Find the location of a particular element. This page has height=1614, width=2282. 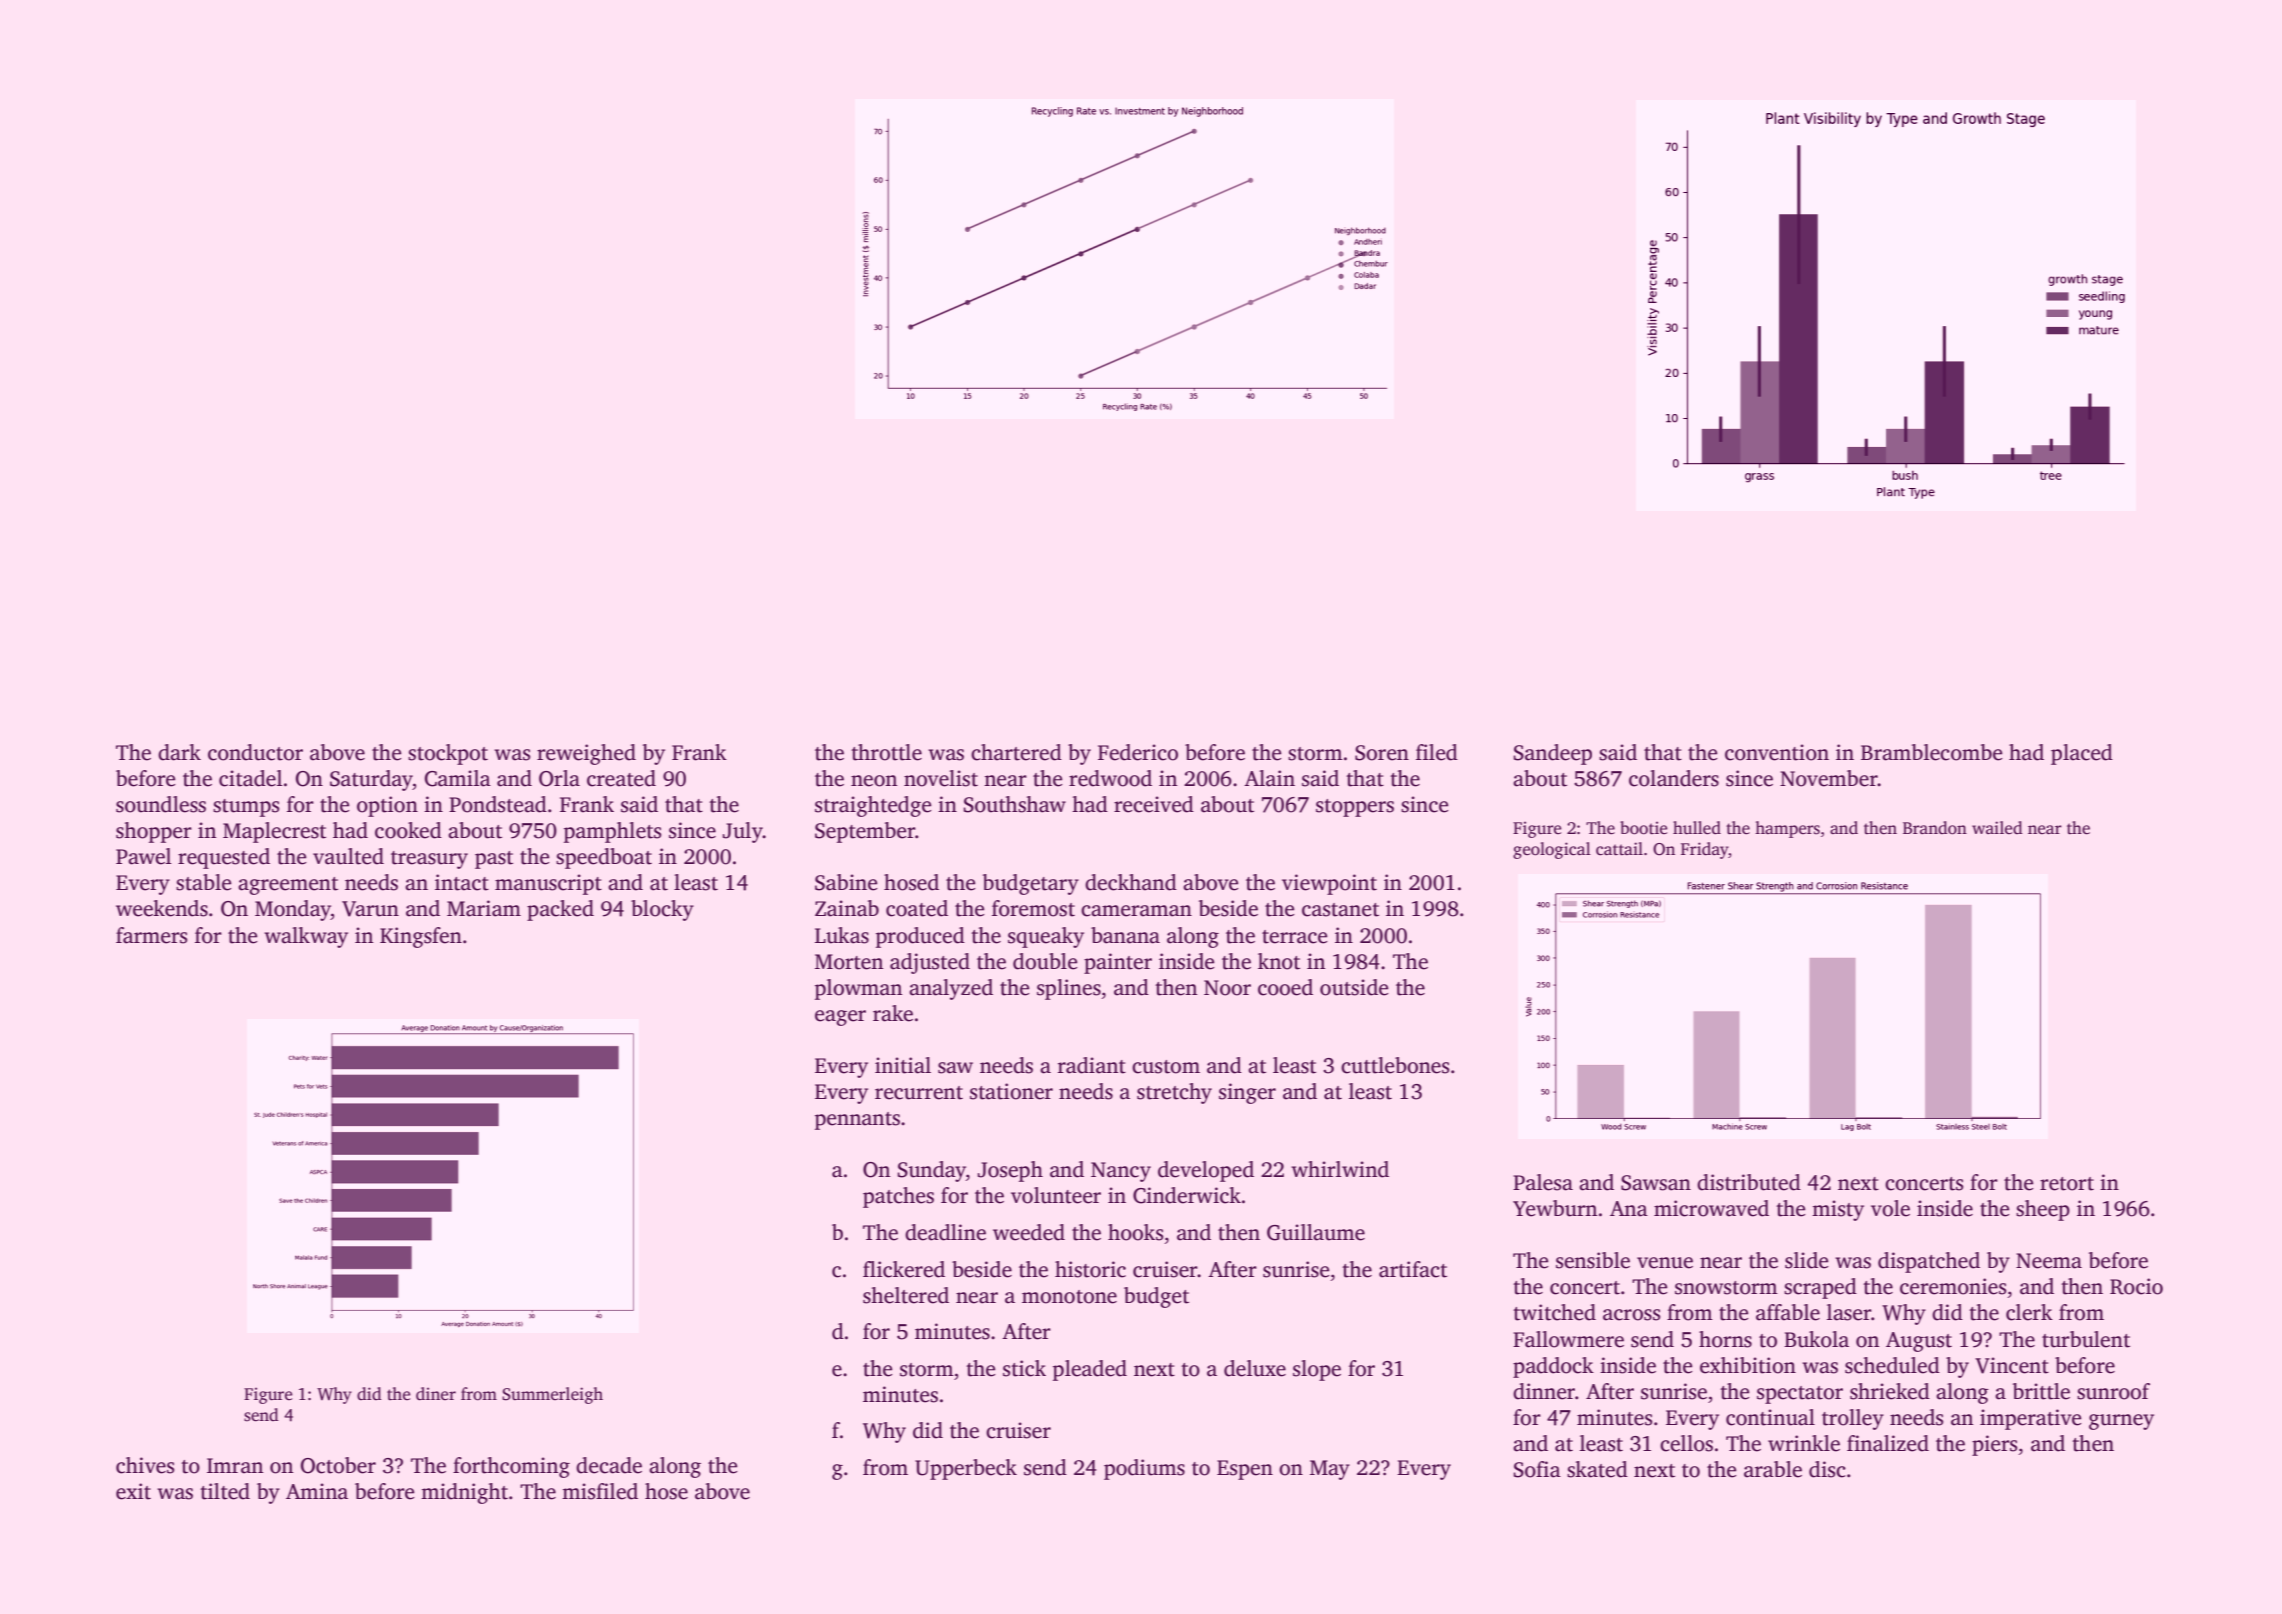

pennants is located at coordinates (857, 1121).
